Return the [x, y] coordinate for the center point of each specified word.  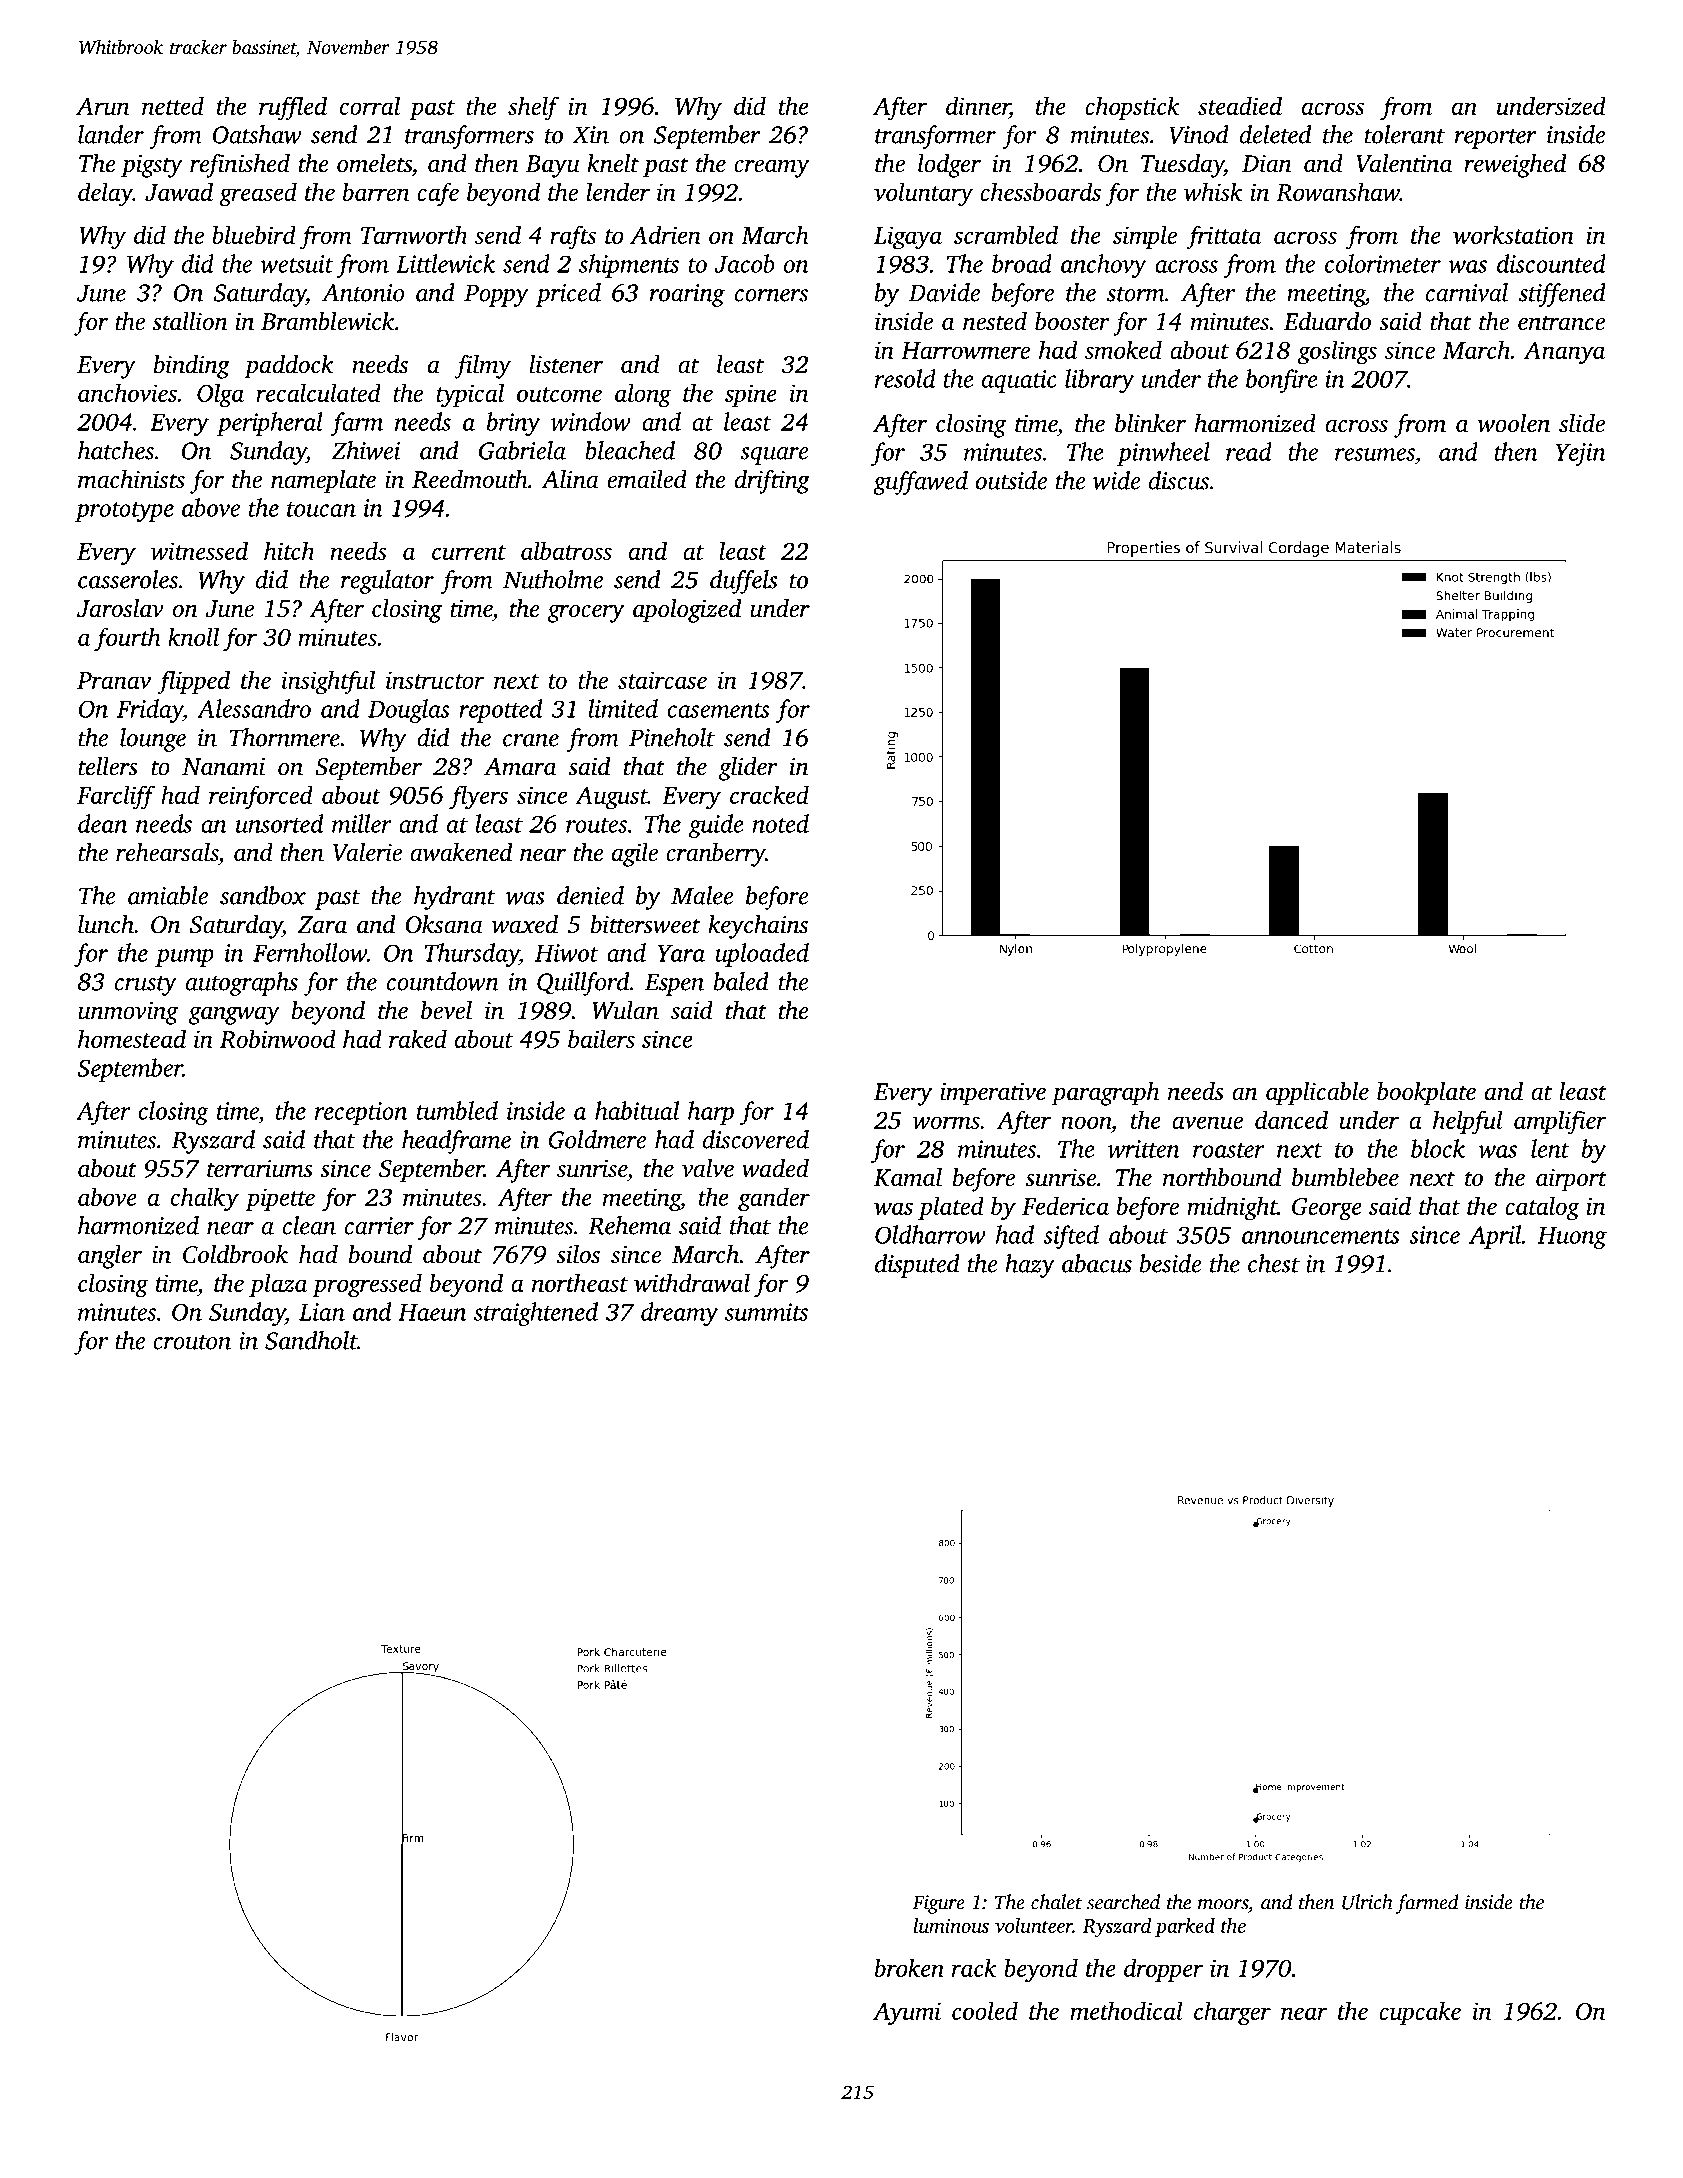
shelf [533, 108]
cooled [985, 2010]
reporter [1496, 139]
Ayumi [907, 2014]
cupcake [1420, 2013]
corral [370, 105]
